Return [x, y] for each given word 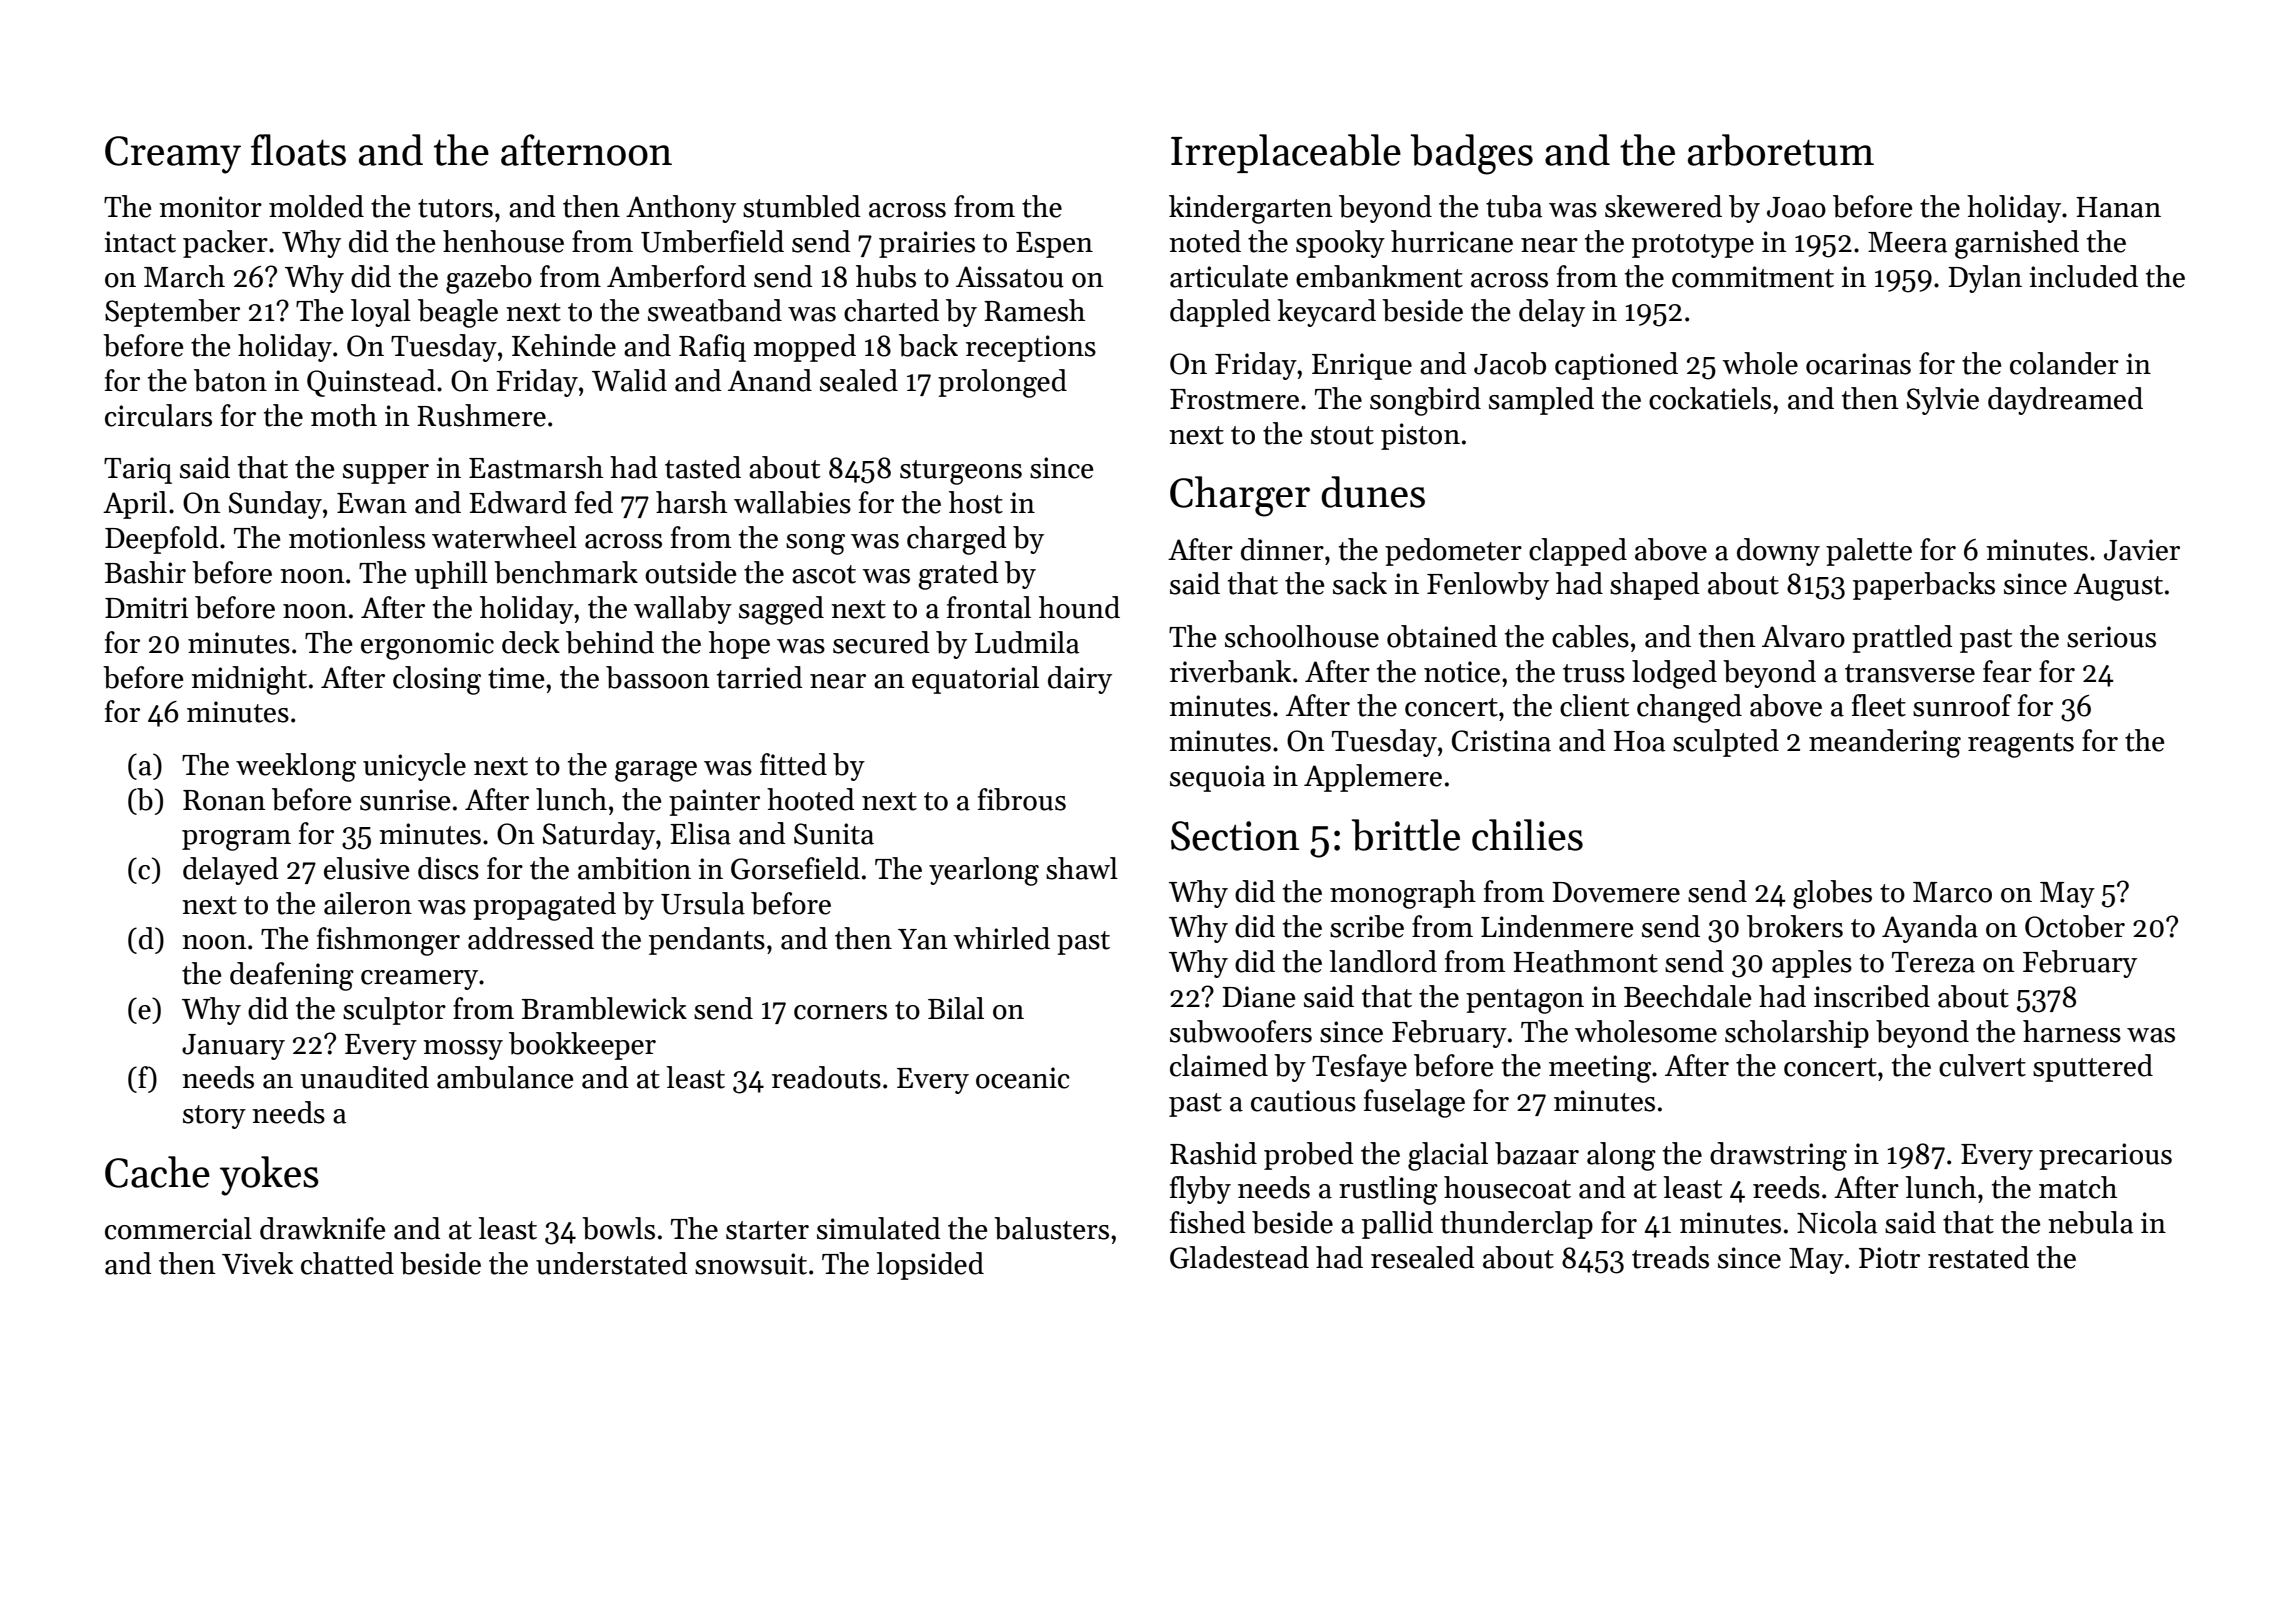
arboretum [1781, 150]
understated [612, 1263]
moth [344, 415]
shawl [1082, 868]
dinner [1282, 549]
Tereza [1933, 962]
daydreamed [2065, 401]
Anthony [681, 209]
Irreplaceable [1286, 153]
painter [714, 802]
